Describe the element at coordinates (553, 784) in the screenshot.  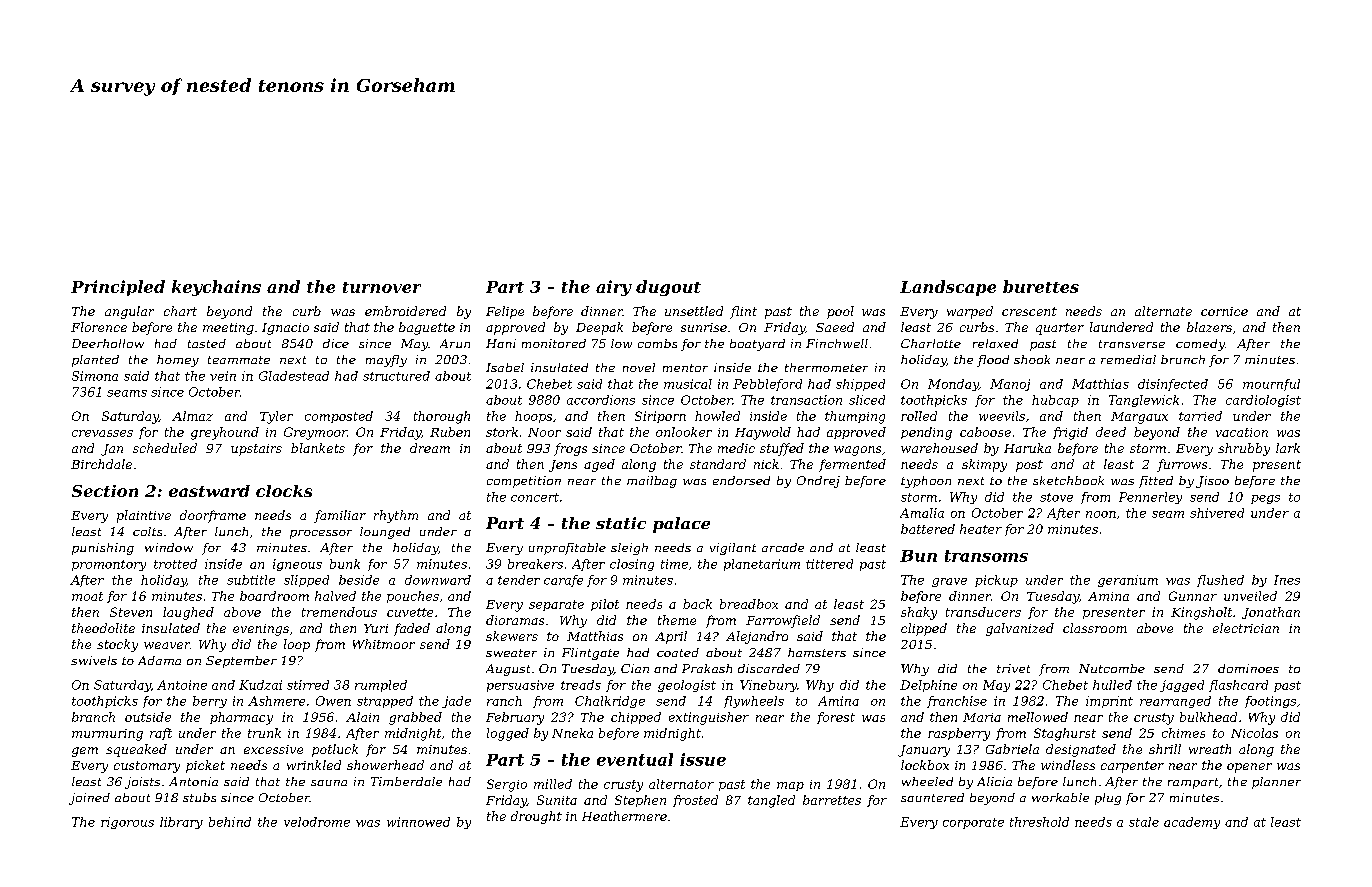
I see `milled` at that location.
